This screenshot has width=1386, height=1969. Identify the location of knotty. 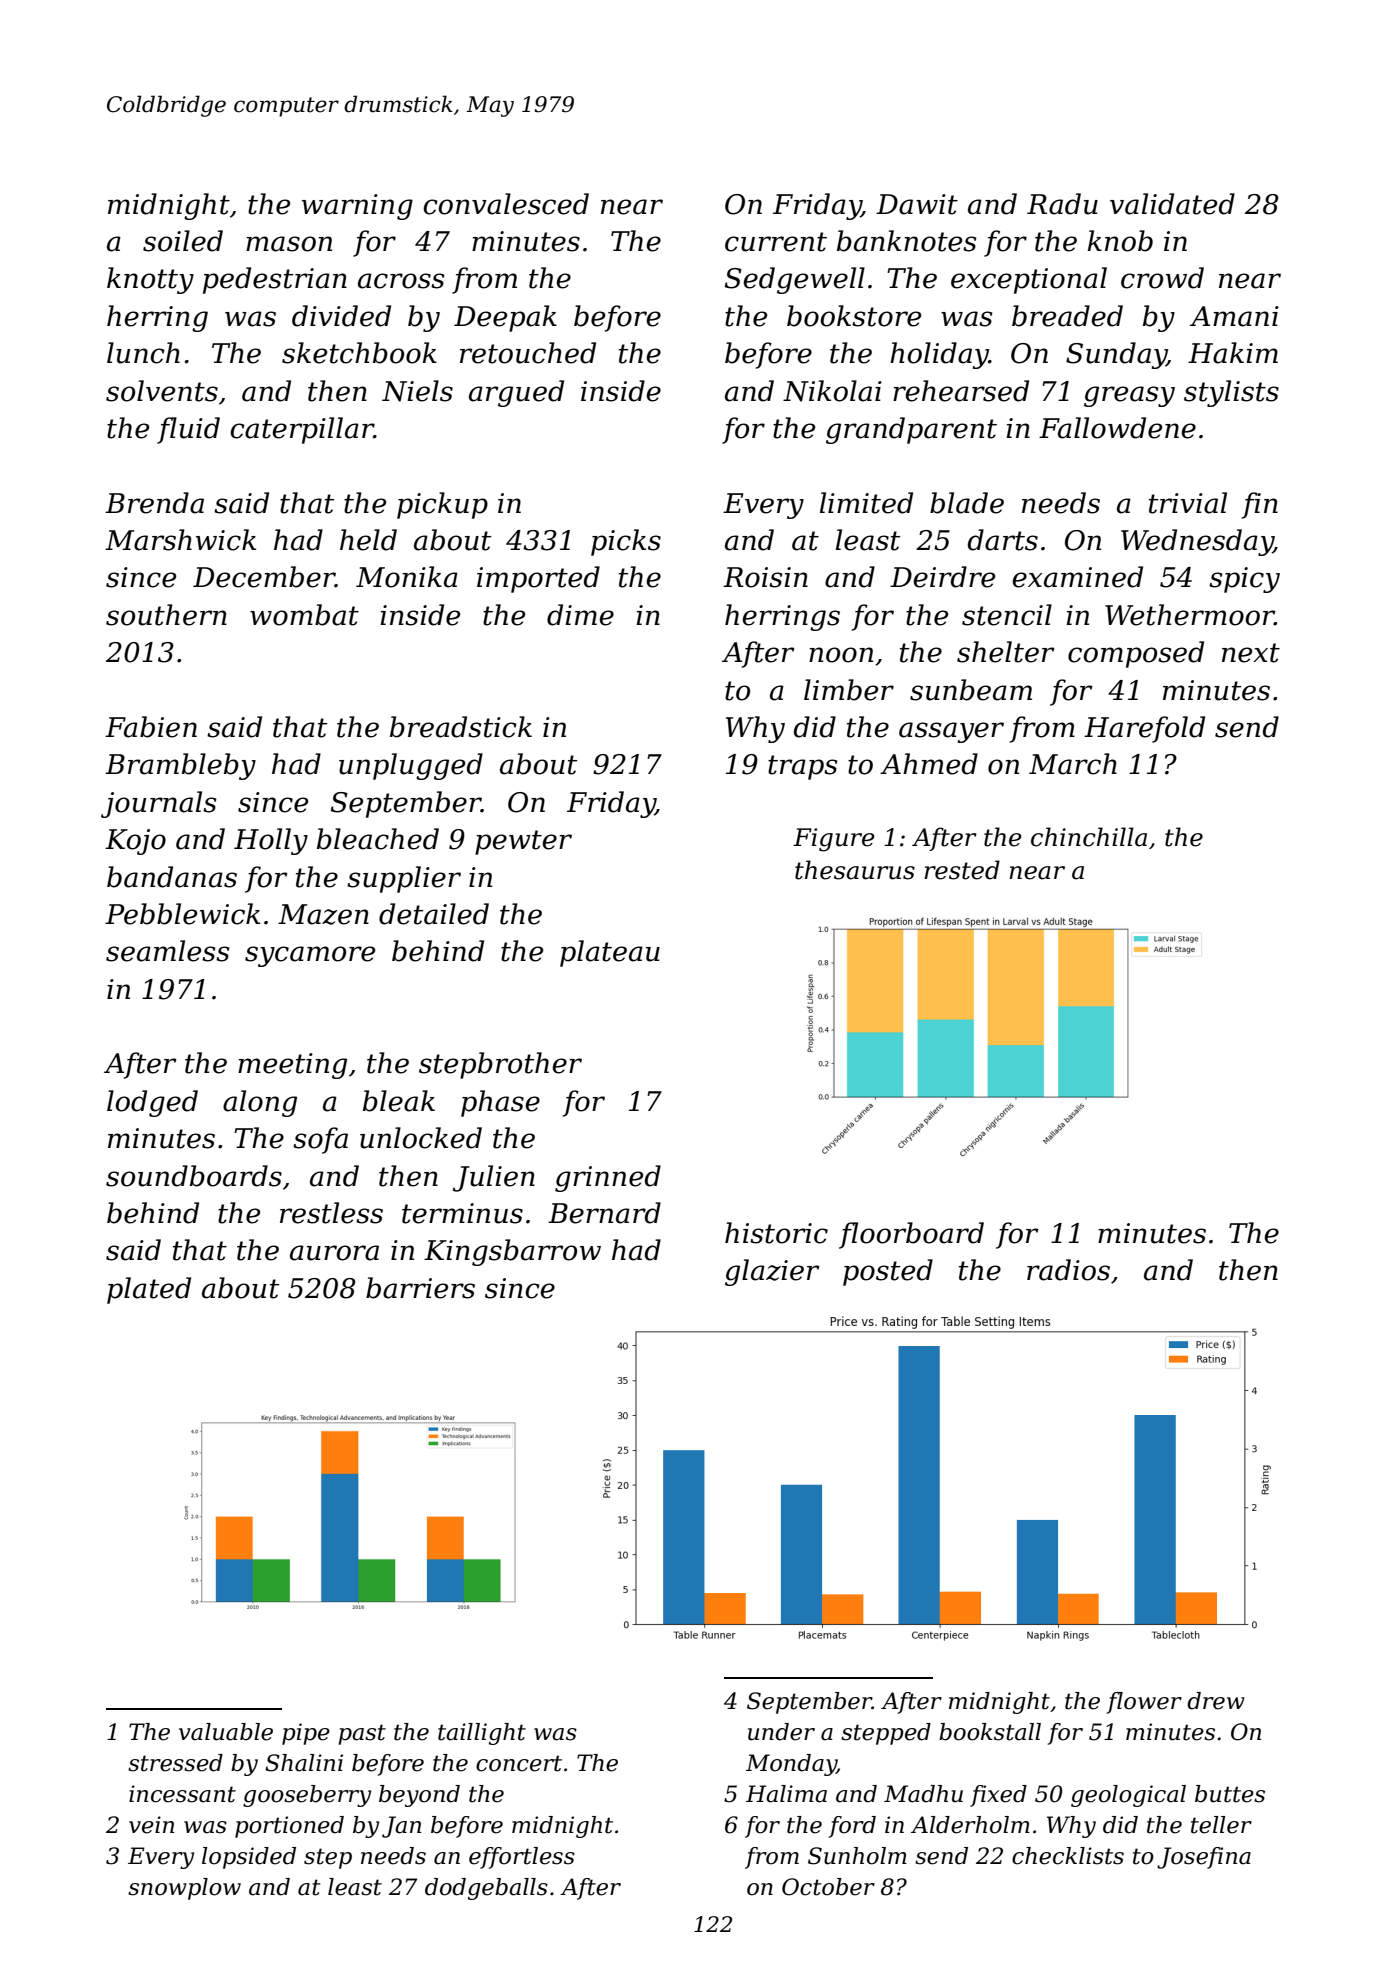
(150, 280).
